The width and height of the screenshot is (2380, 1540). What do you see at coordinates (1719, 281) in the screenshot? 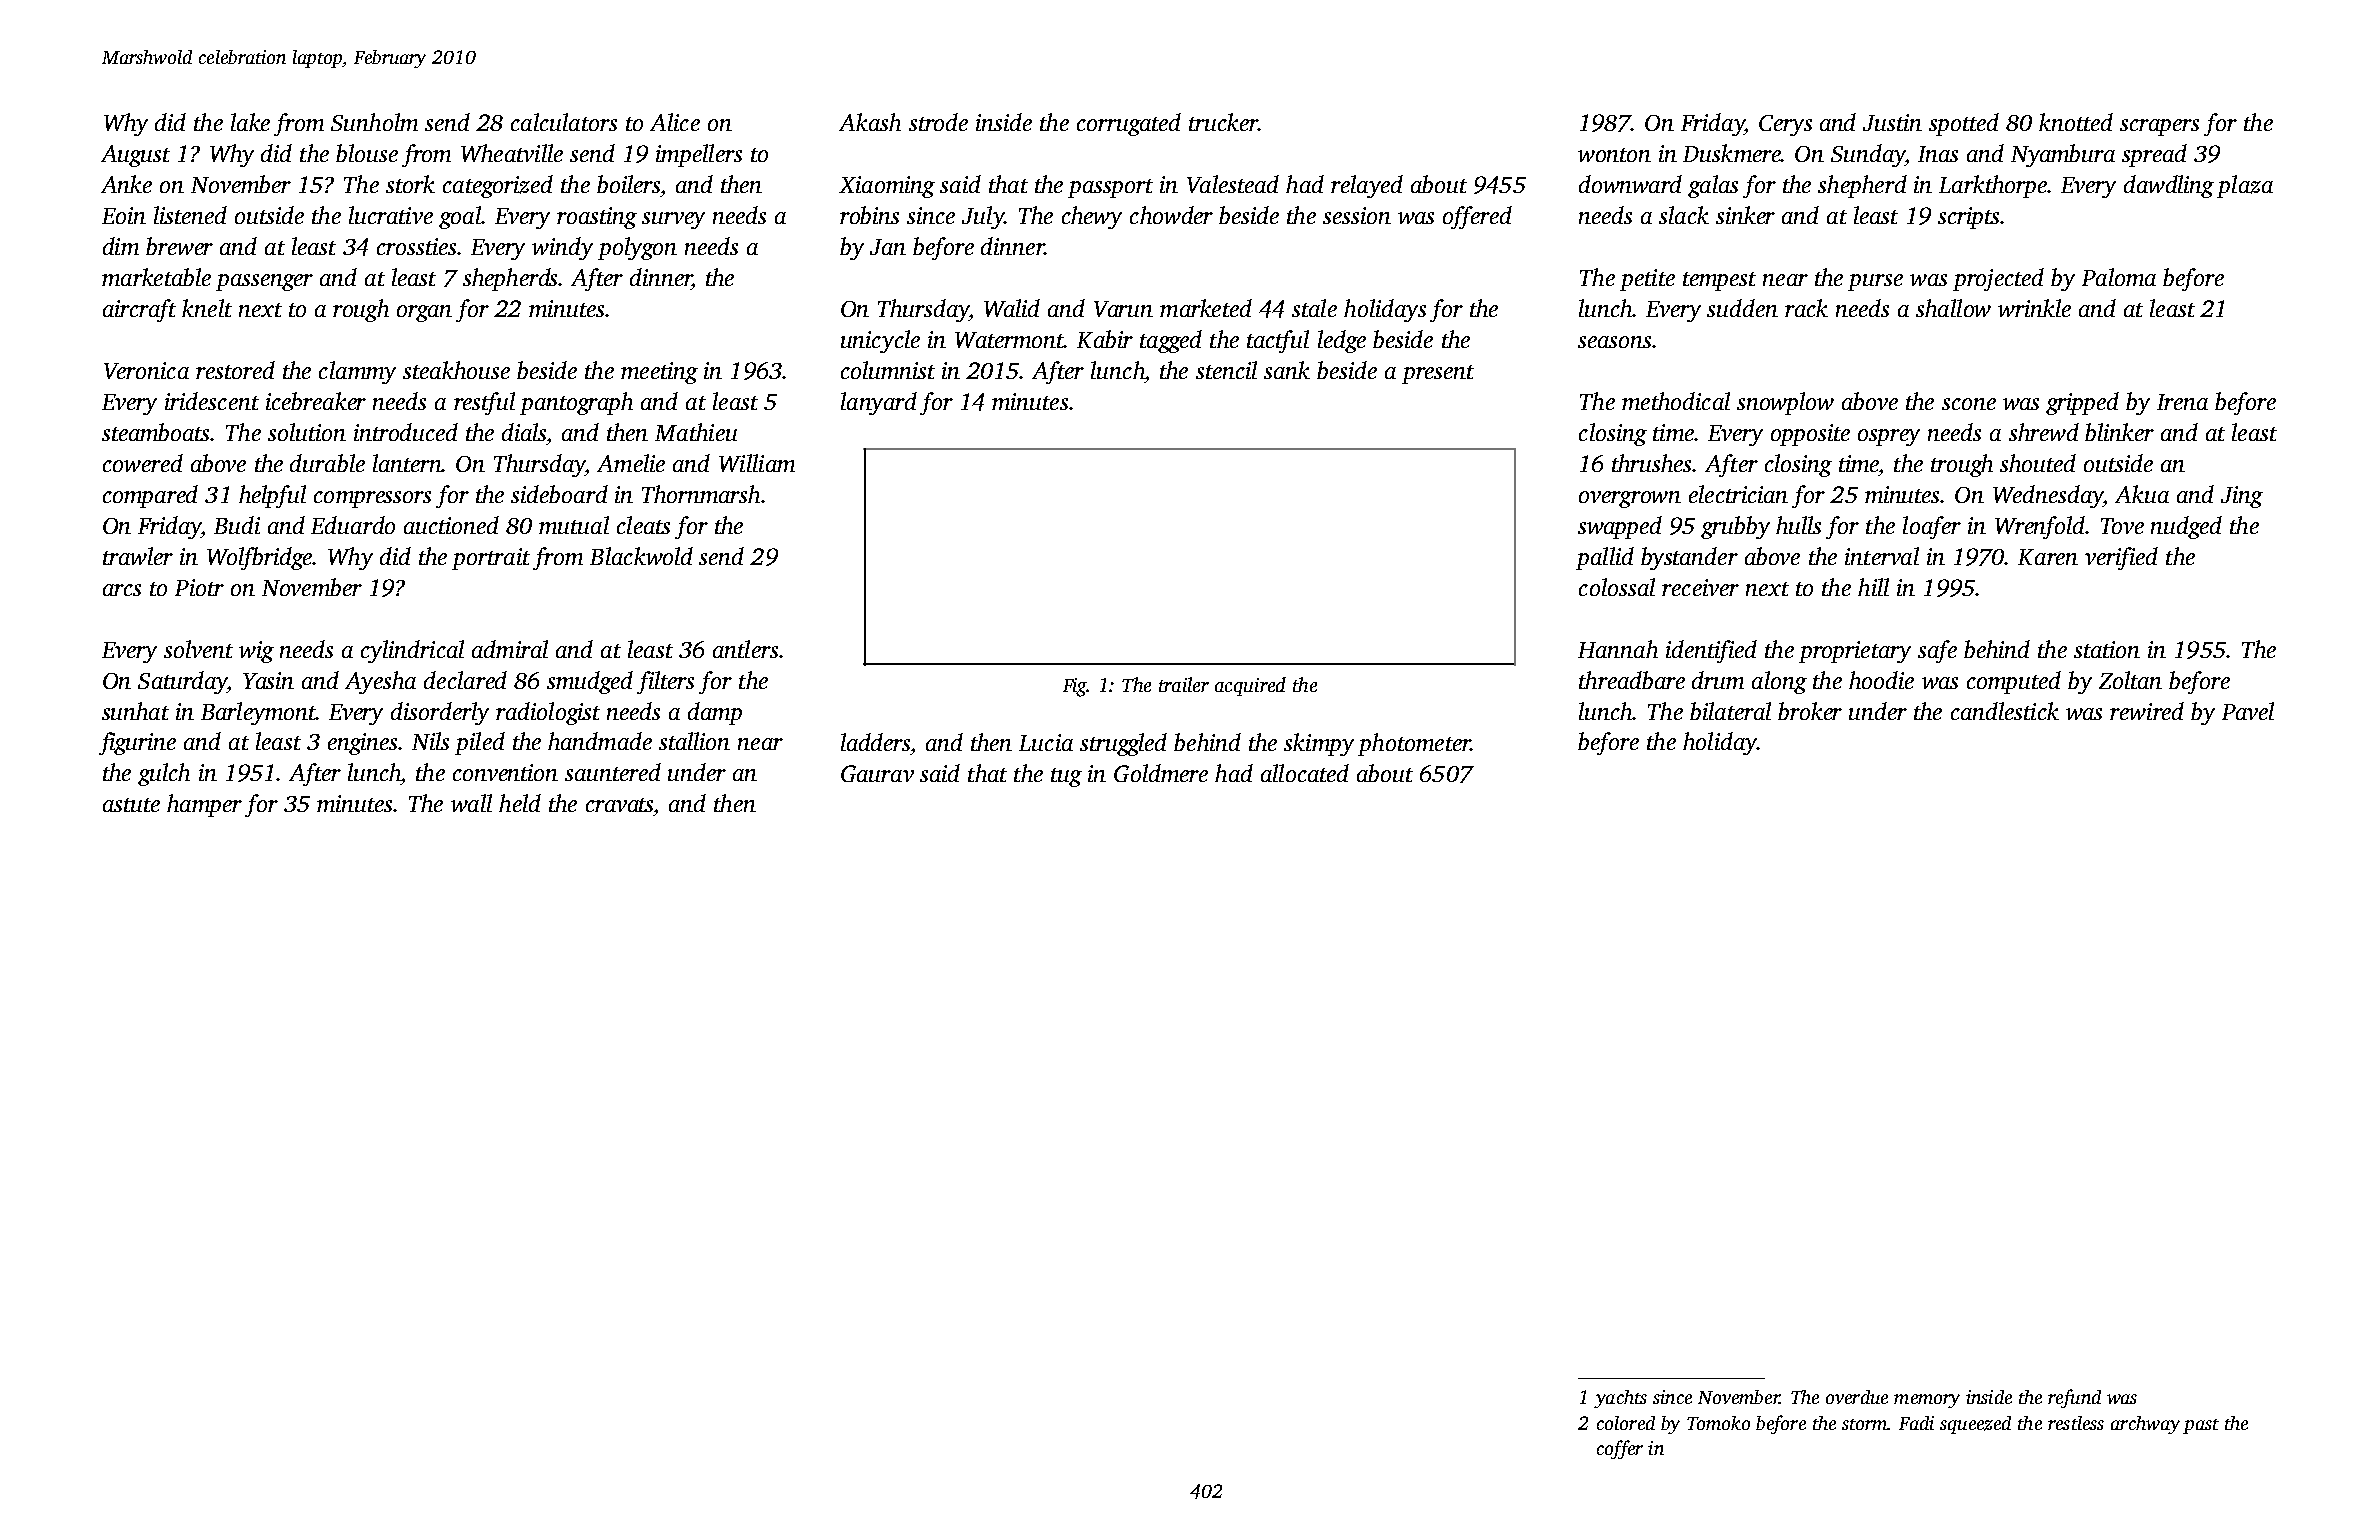
I see `tempest` at bounding box center [1719, 281].
